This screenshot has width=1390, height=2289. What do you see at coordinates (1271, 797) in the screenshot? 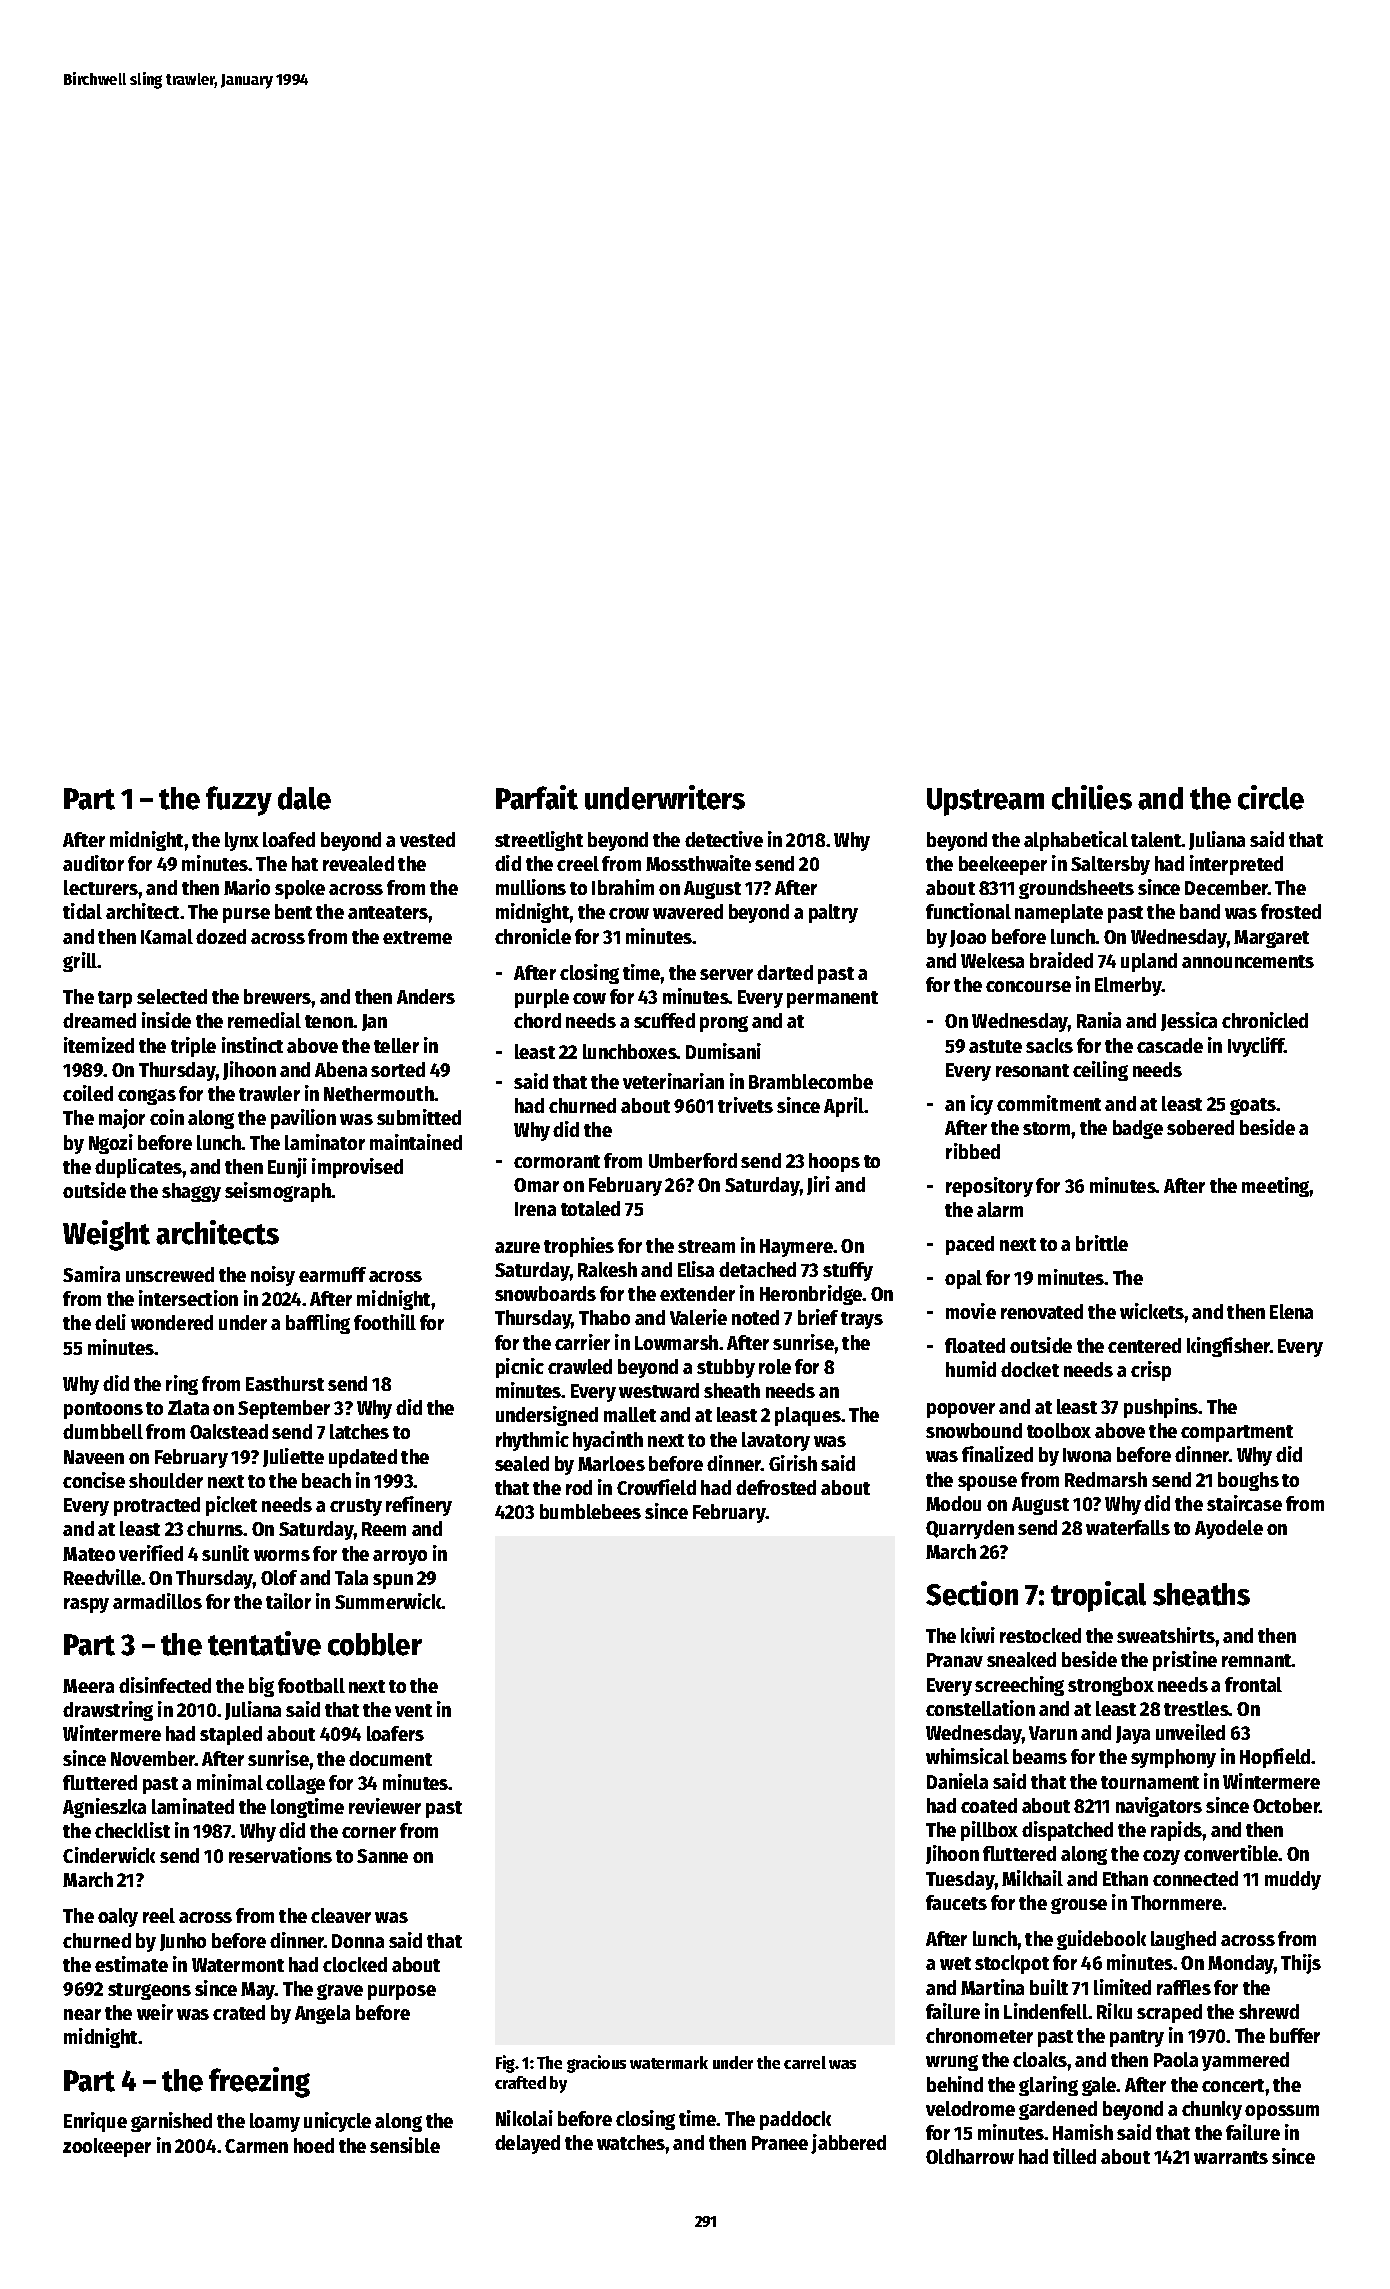
I see `circle` at bounding box center [1271, 797].
